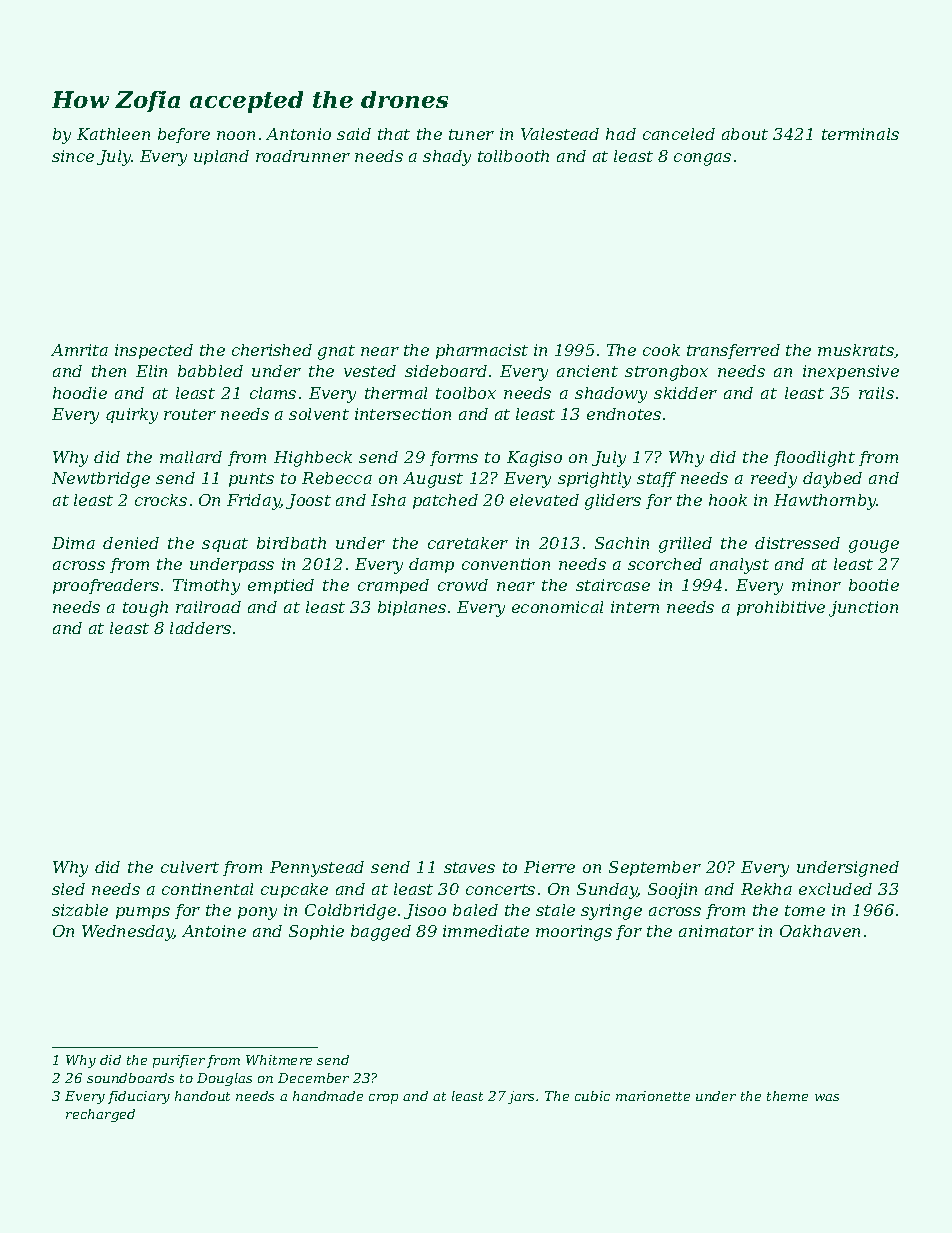 The width and height of the image is (952, 1233). I want to click on shady, so click(447, 158).
